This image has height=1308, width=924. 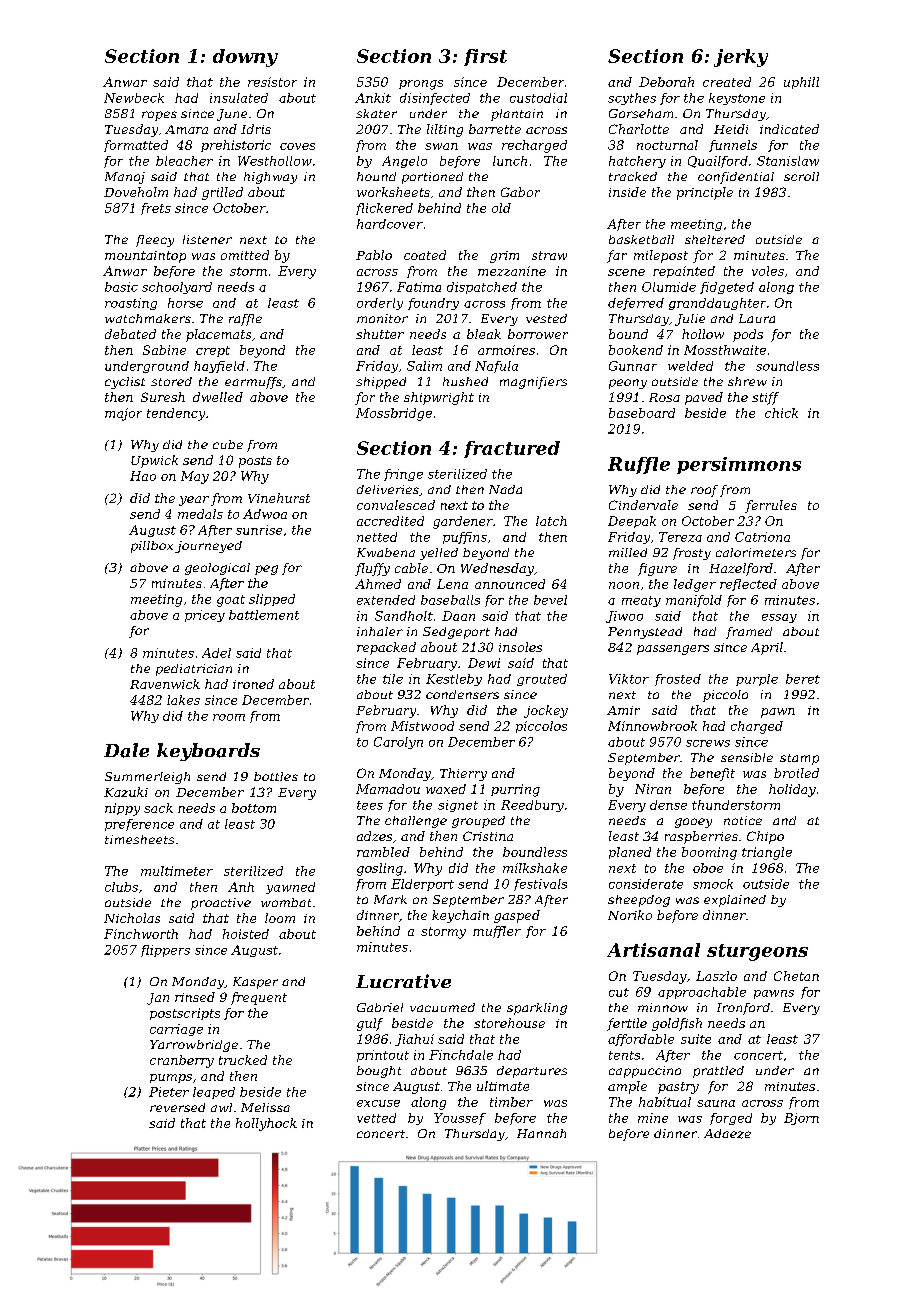 What do you see at coordinates (485, 57) in the image?
I see `first` at bounding box center [485, 57].
